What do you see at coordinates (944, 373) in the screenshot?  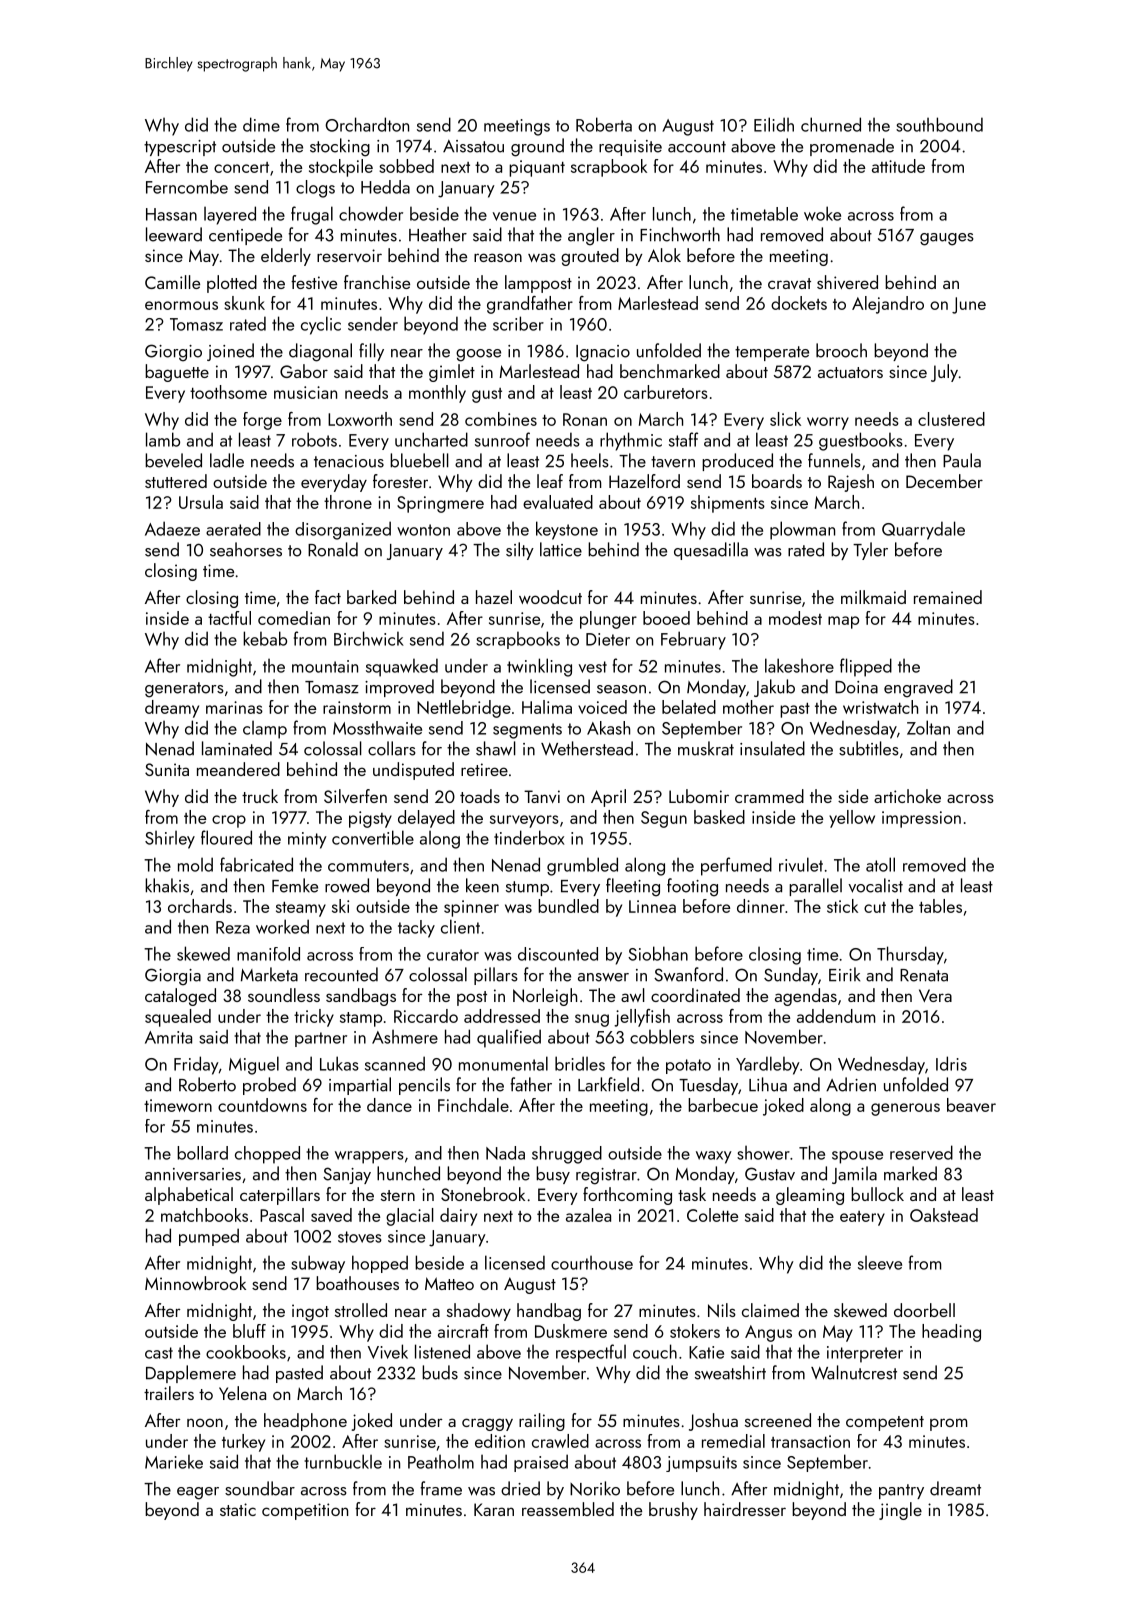 I see `July` at bounding box center [944, 373].
